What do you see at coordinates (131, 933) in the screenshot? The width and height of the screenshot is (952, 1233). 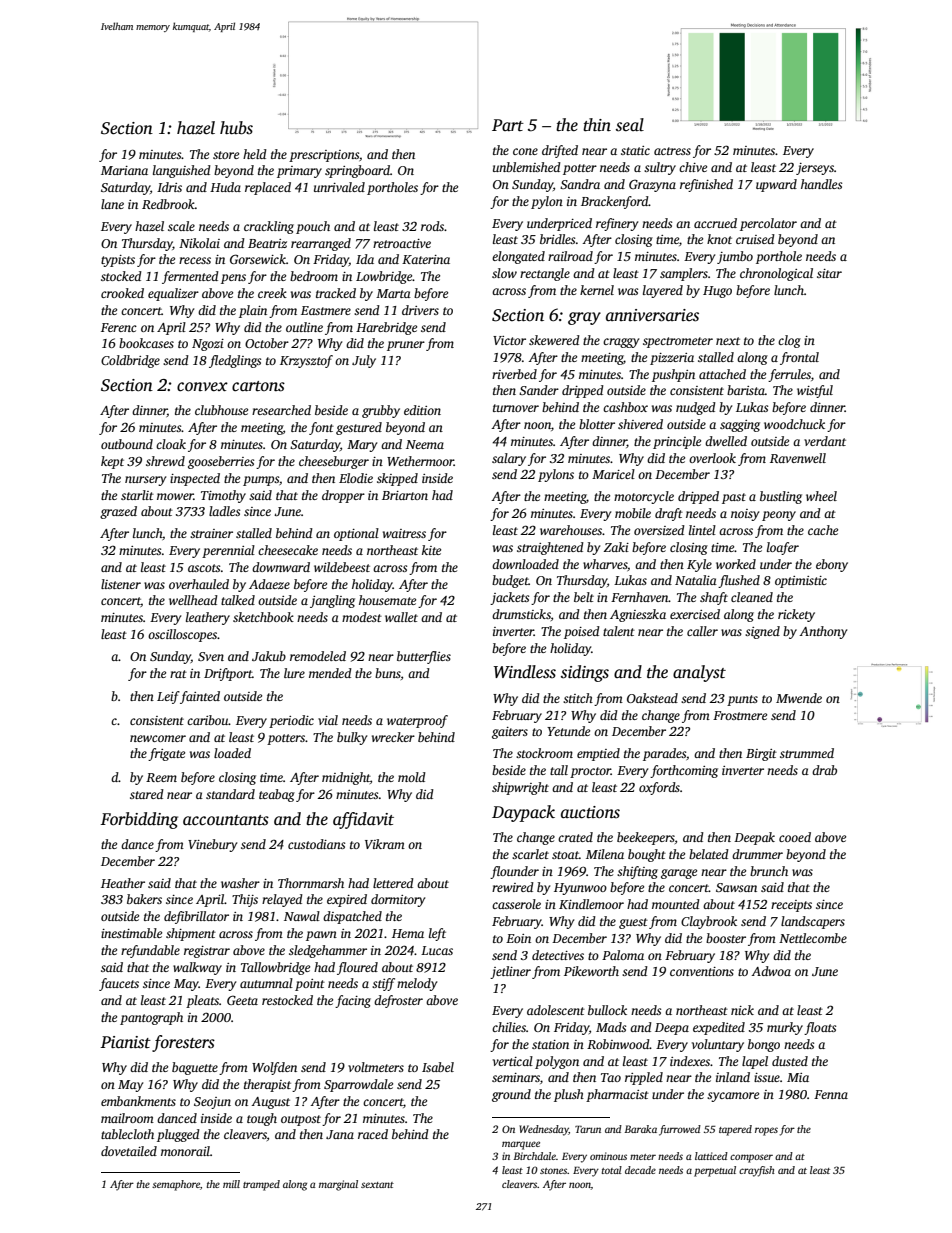 I see `inestimable` at bounding box center [131, 933].
